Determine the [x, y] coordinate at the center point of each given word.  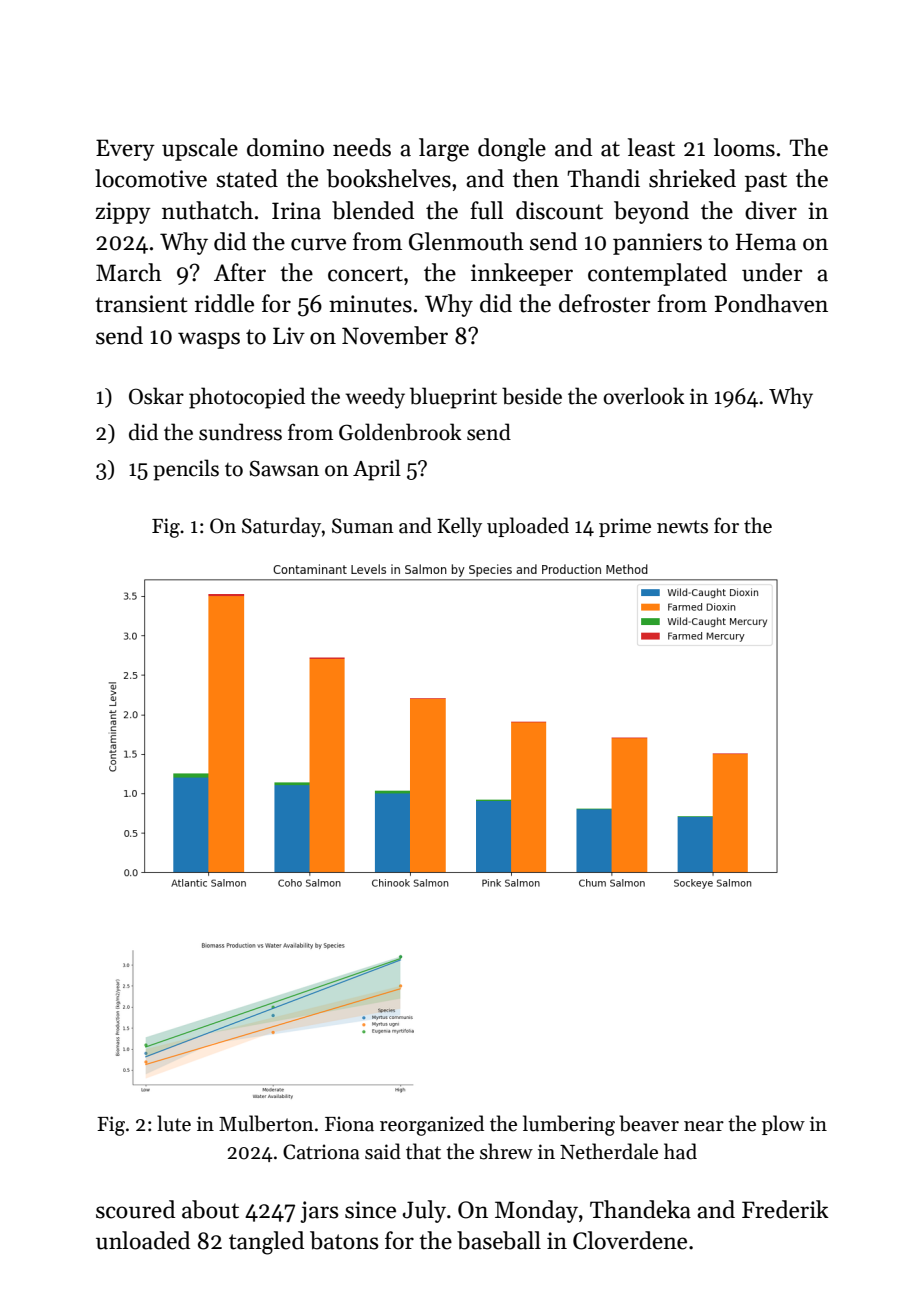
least [651, 147]
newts [682, 527]
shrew [506, 1151]
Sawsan [284, 468]
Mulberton [266, 1123]
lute [174, 1123]
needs [362, 147]
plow [783, 1125]
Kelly [459, 527]
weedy [375, 398]
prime [625, 527]
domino [285, 147]
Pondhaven [771, 303]
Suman [363, 526]
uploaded [528, 527]
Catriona [321, 1152]
